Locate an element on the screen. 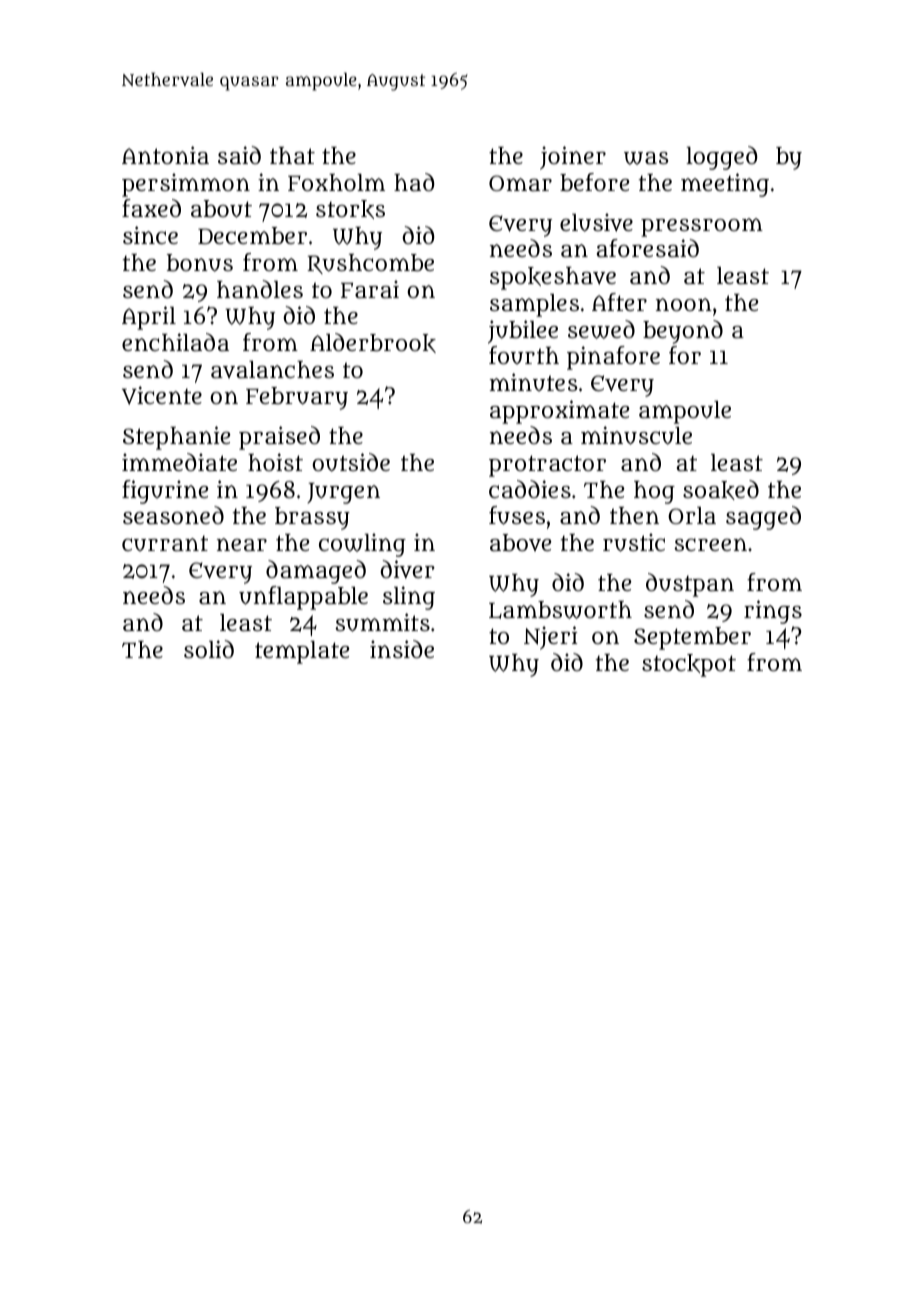 The width and height of the screenshot is (924, 1311). soaked is located at coordinates (721, 490).
